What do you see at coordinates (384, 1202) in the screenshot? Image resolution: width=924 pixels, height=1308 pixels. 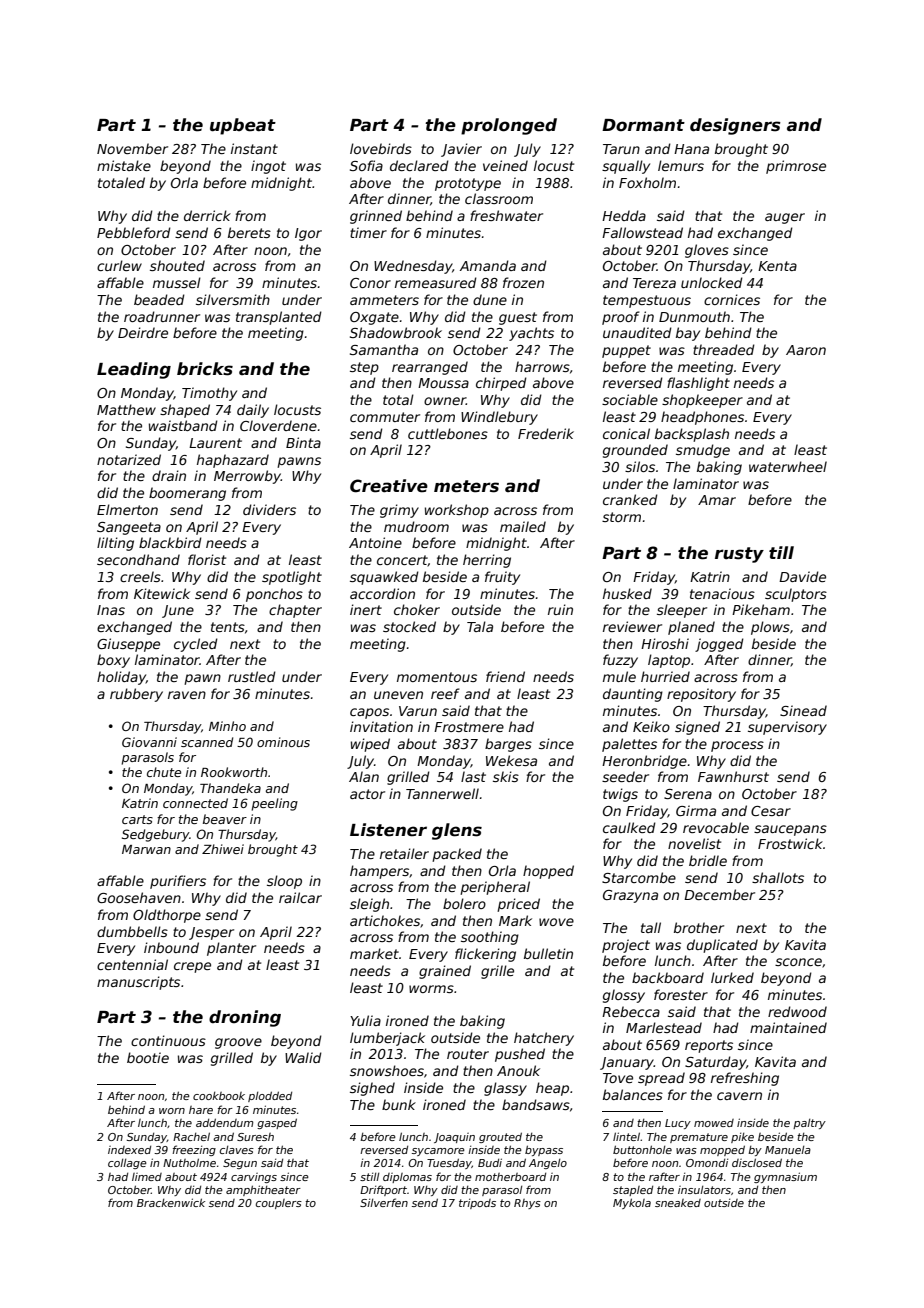 I see `Silverfen` at bounding box center [384, 1202].
